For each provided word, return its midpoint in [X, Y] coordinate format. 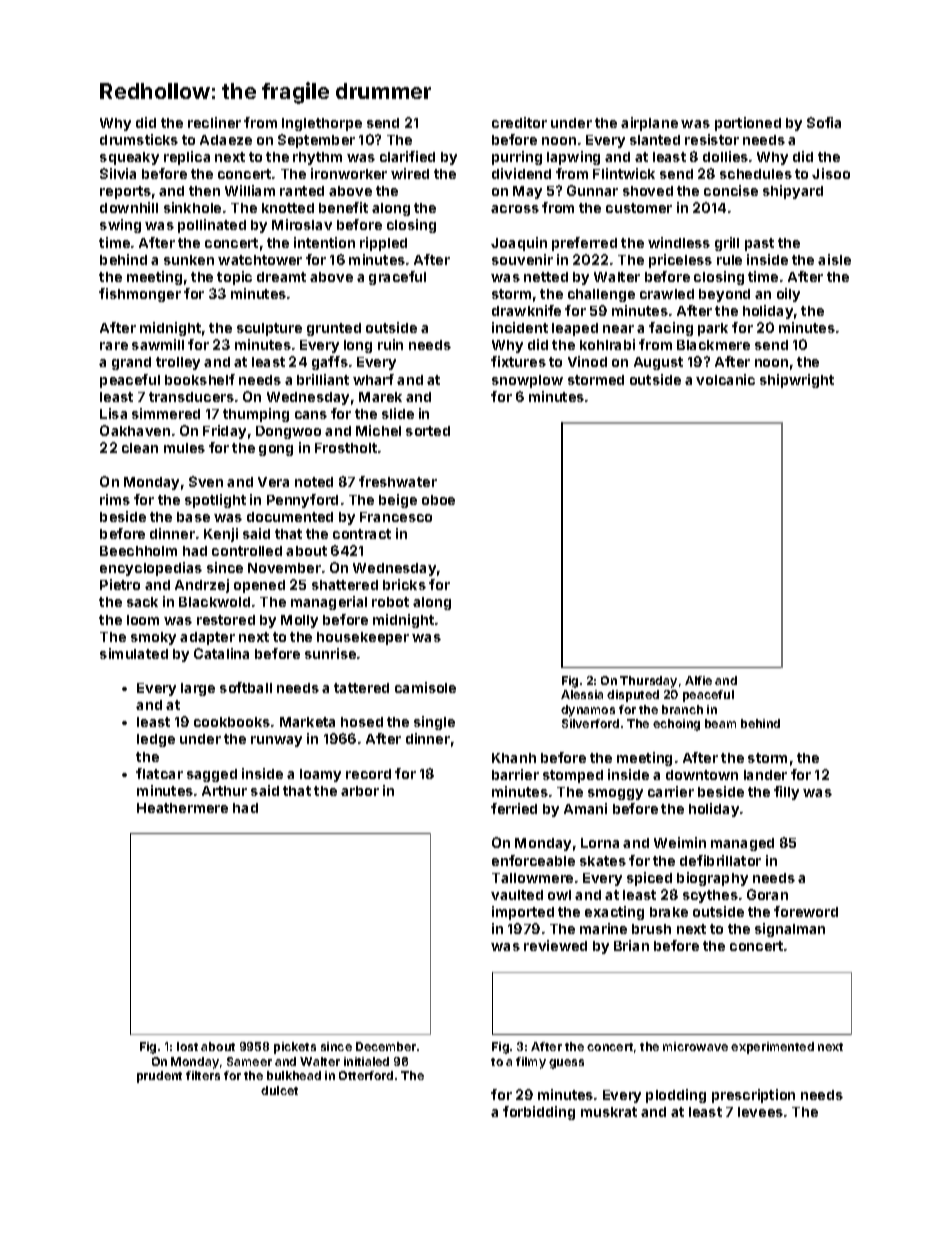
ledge [156, 740]
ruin [390, 344]
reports [125, 192]
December [386, 1046]
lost [187, 1046]
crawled [667, 294]
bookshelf [200, 379]
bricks [404, 584]
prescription [753, 1096]
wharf [373, 379]
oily [788, 295]
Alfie [698, 680]
